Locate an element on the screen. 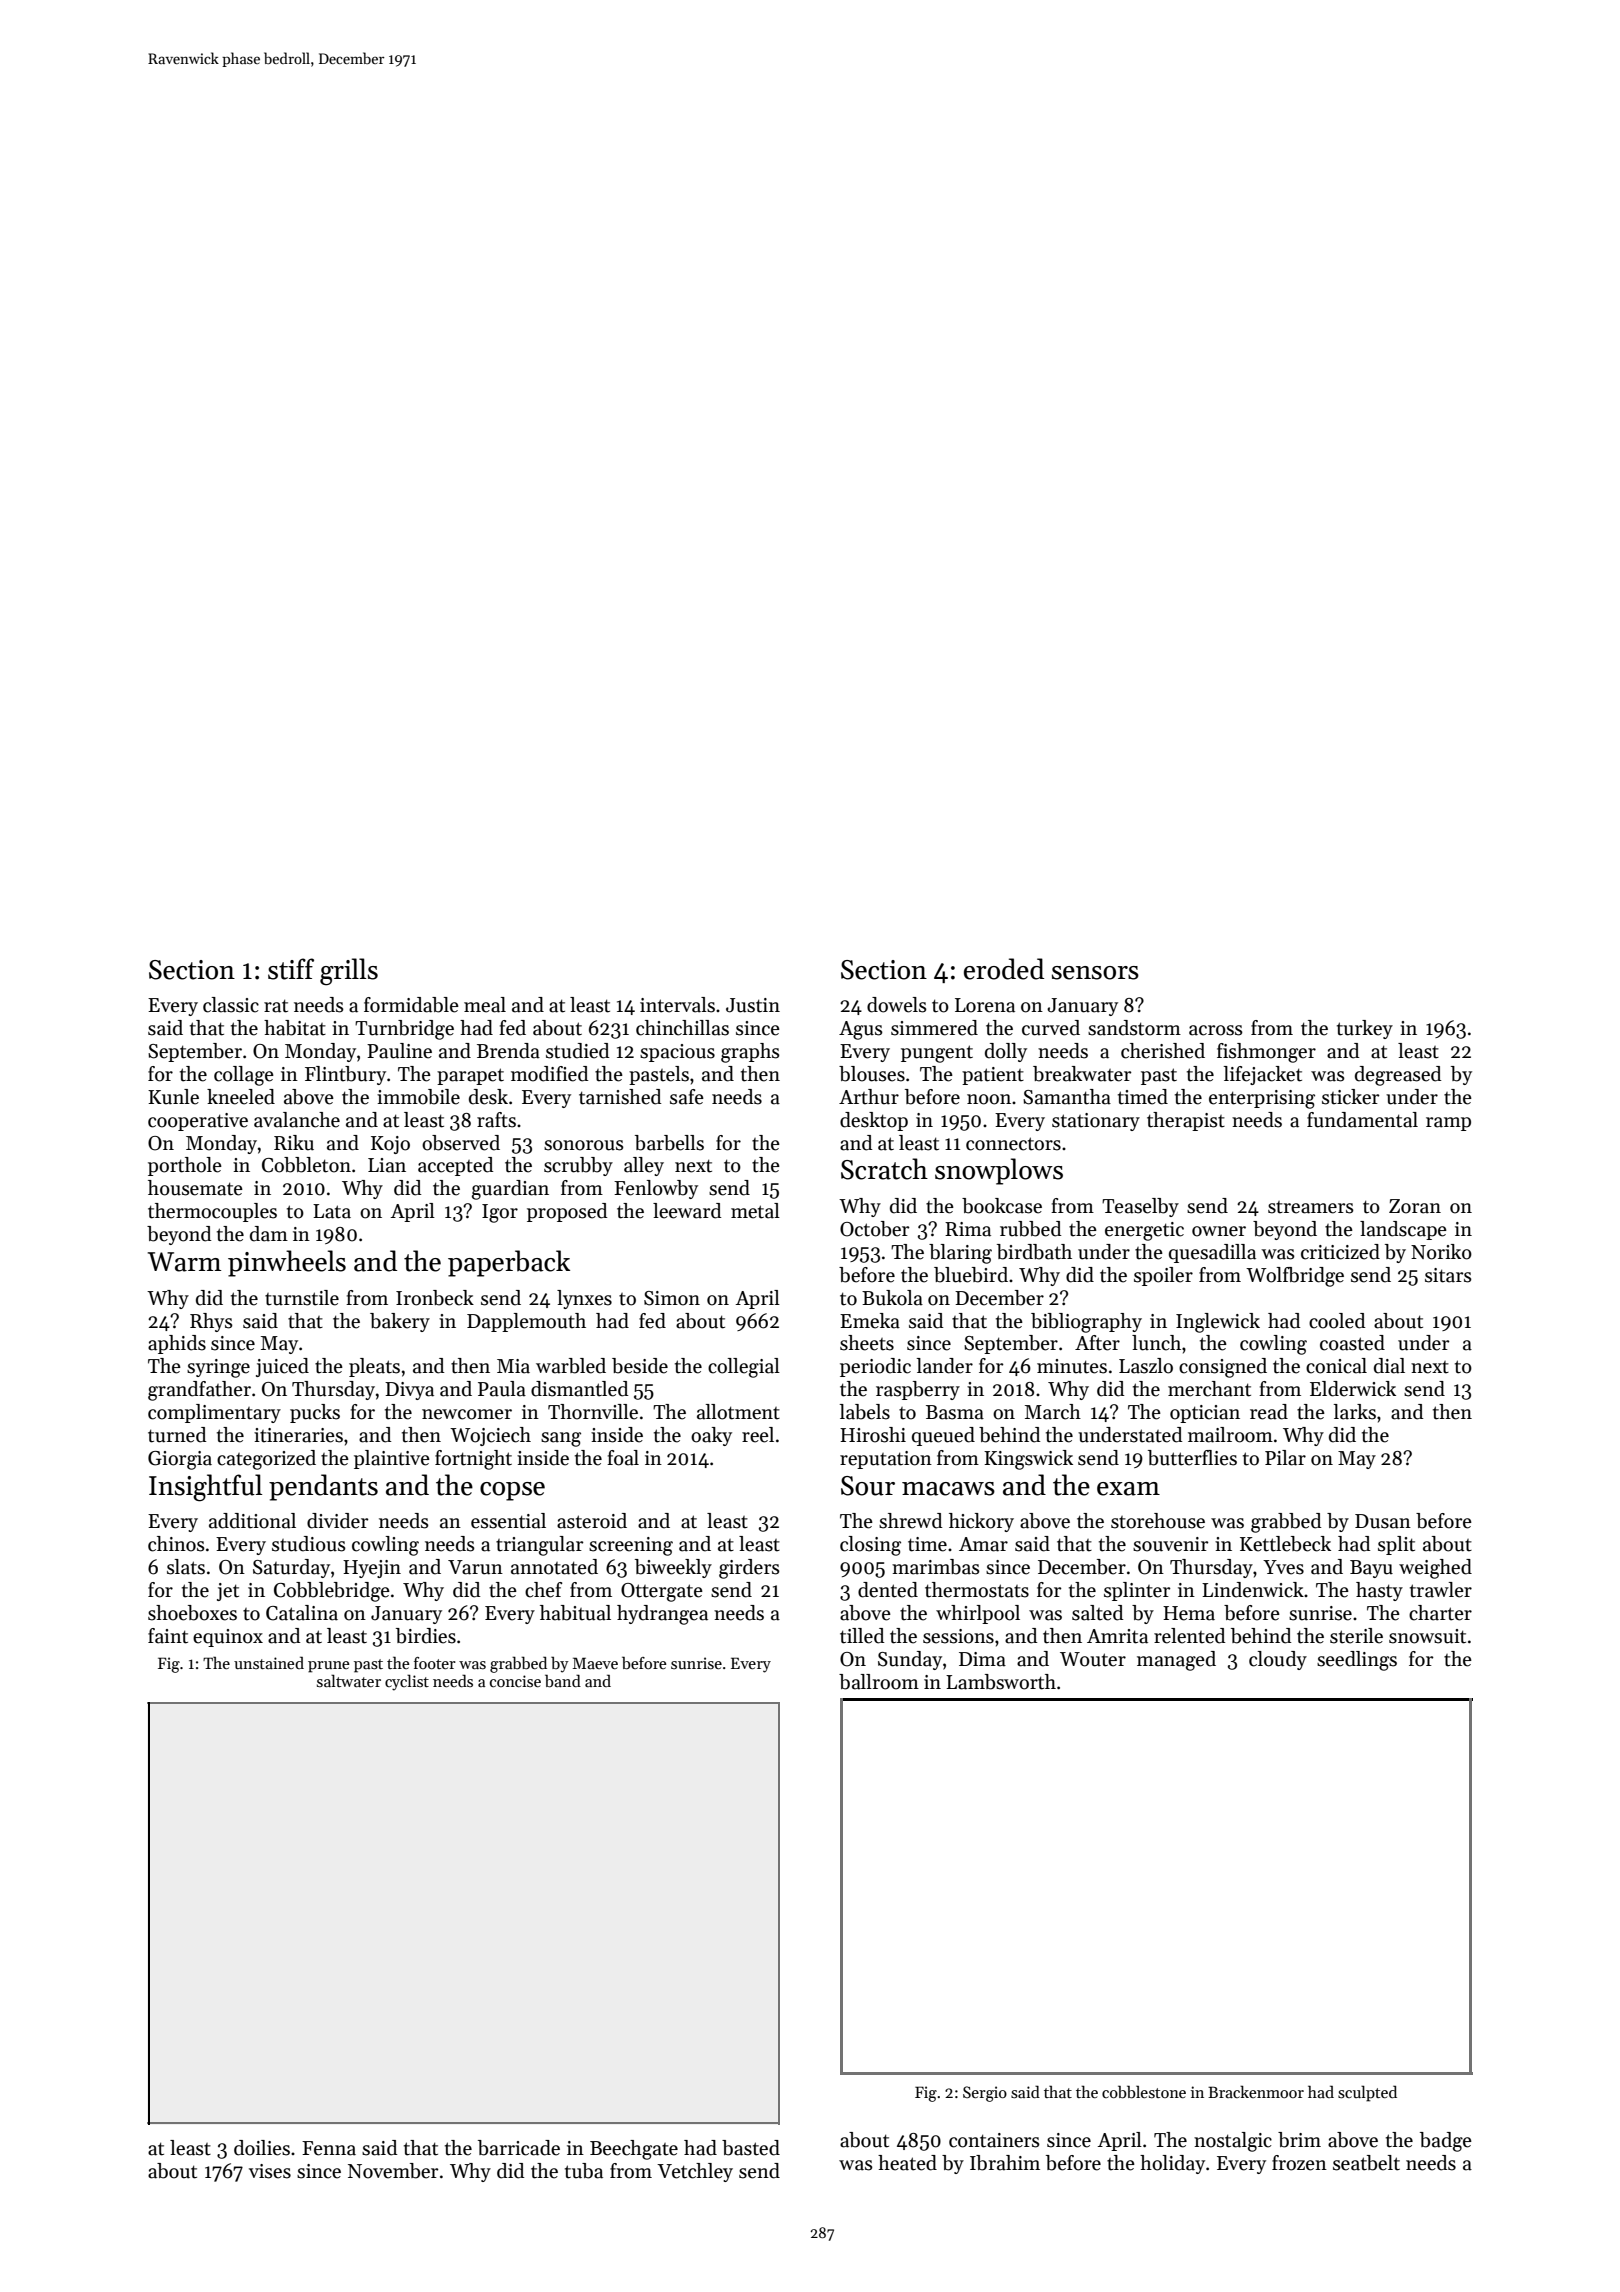  ballroom is located at coordinates (879, 1682).
